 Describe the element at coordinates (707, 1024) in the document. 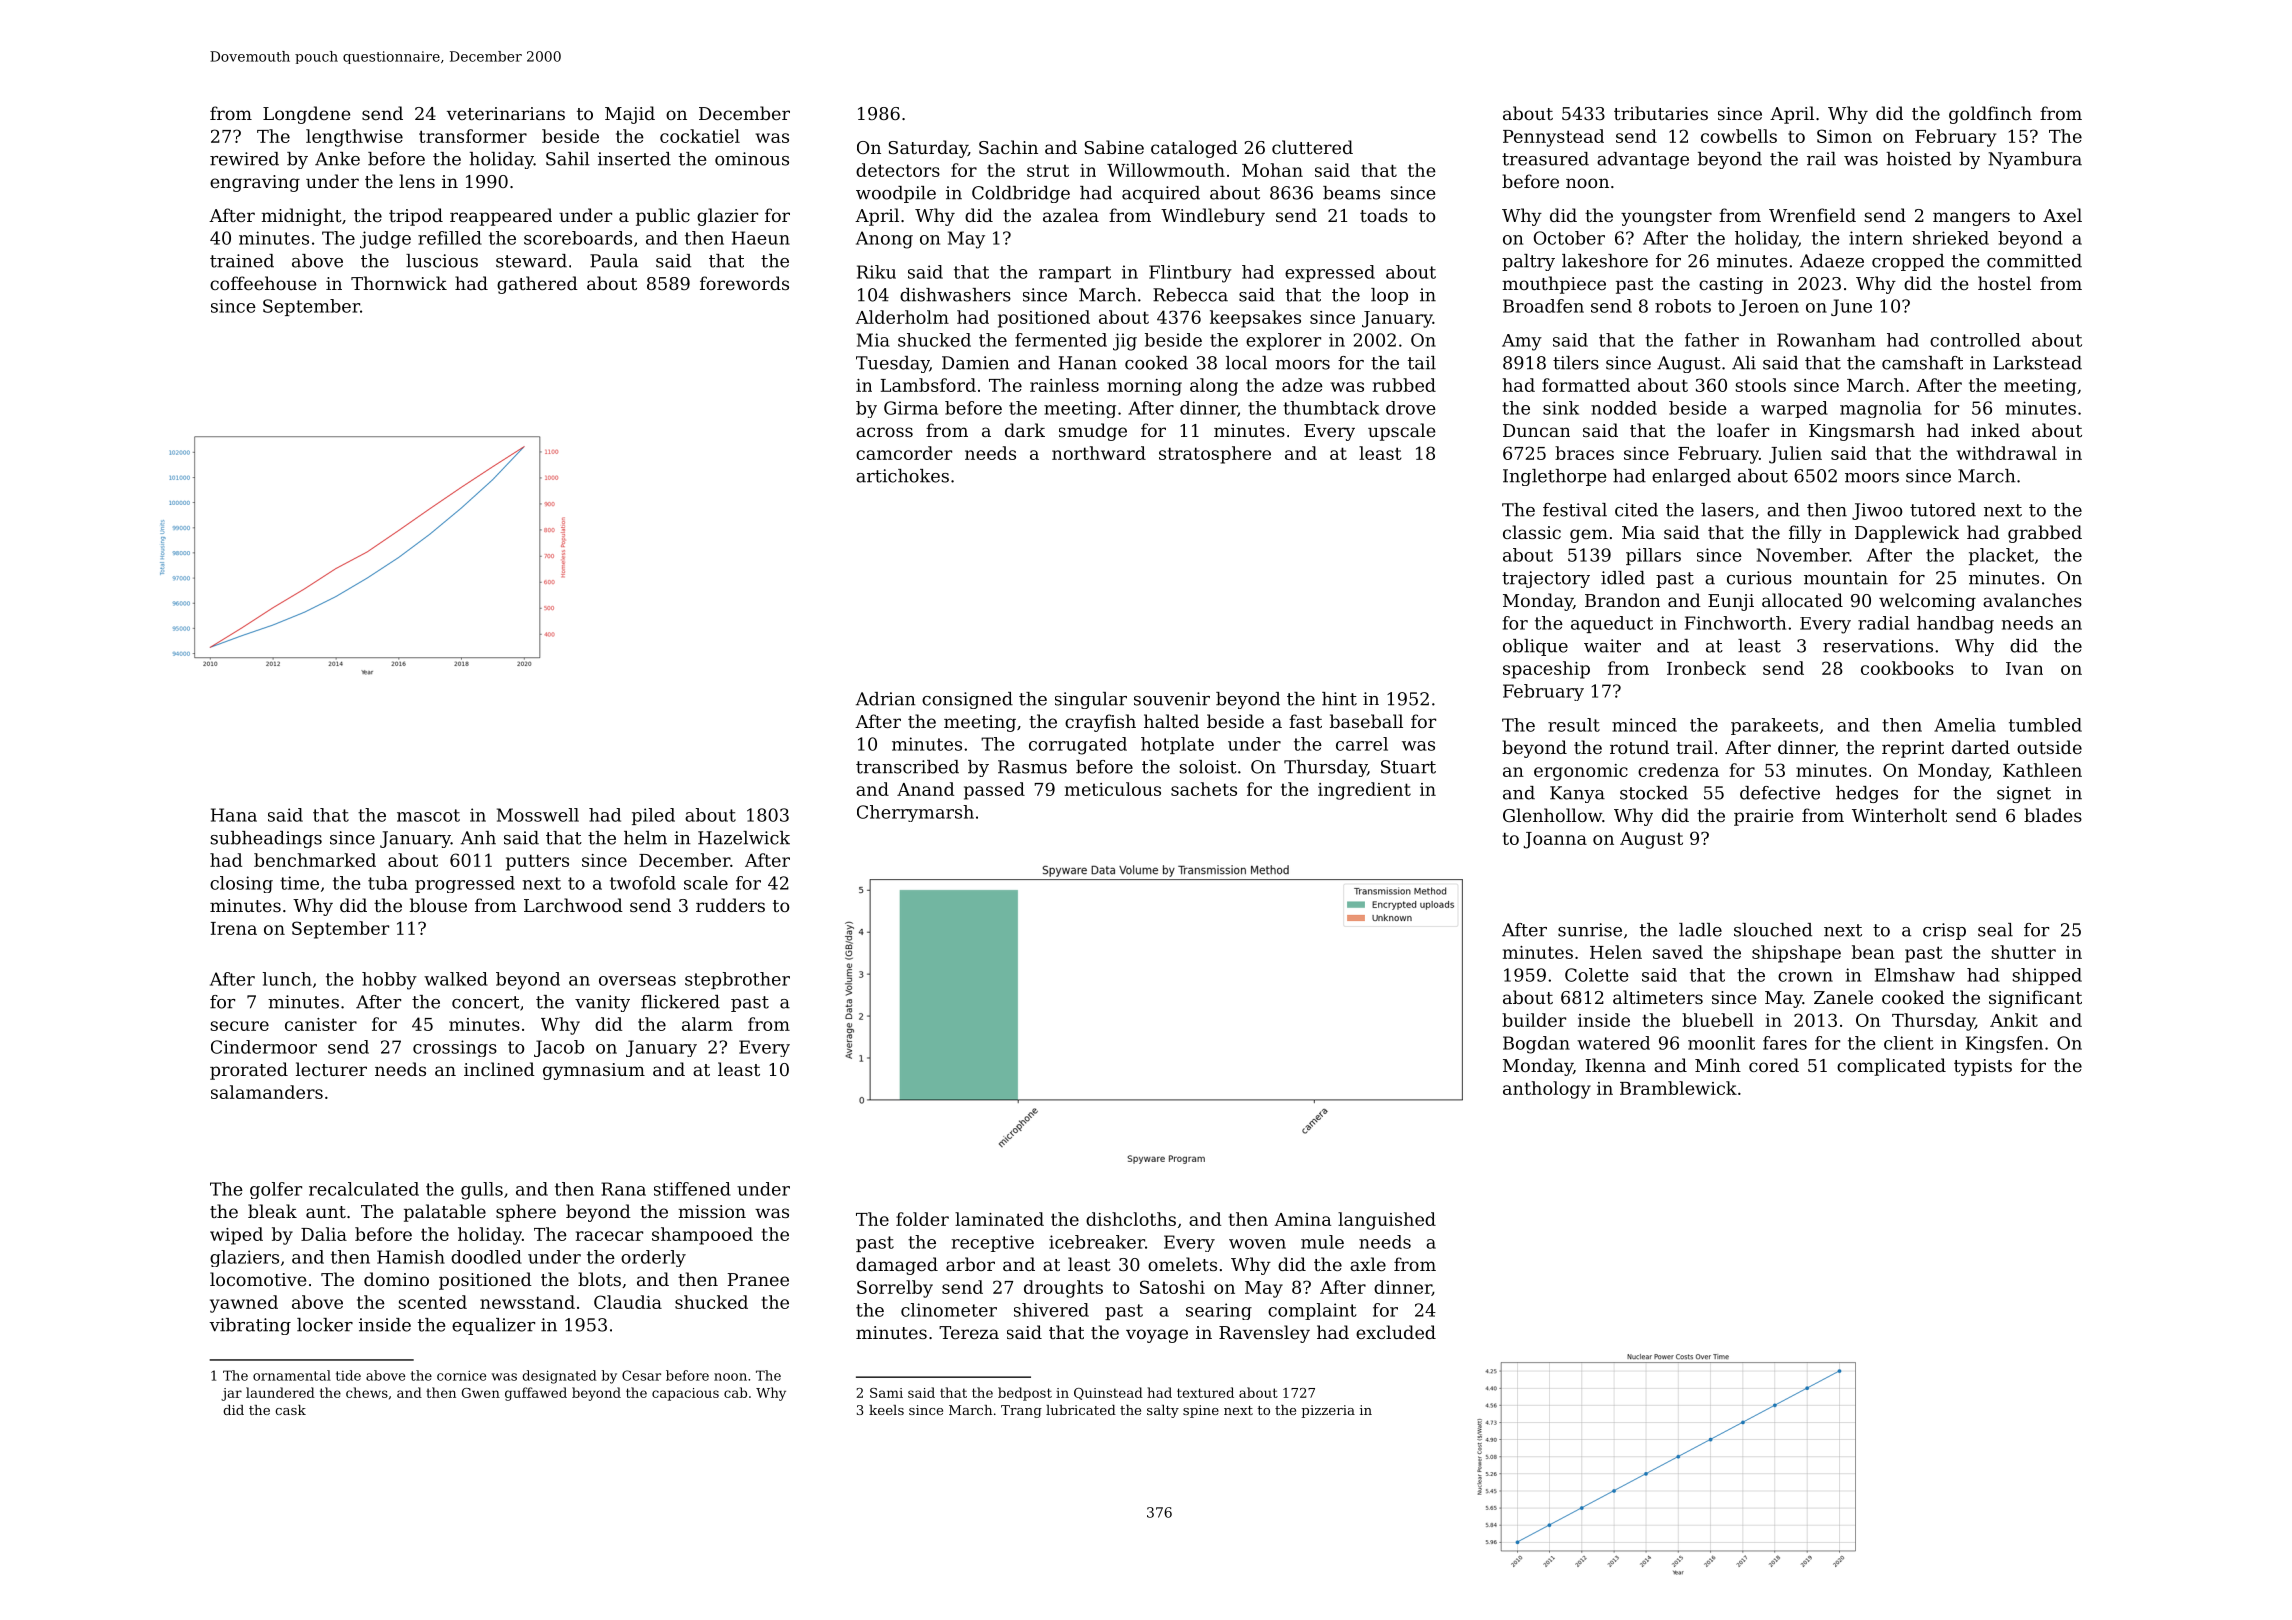

I see `alarm` at that location.
